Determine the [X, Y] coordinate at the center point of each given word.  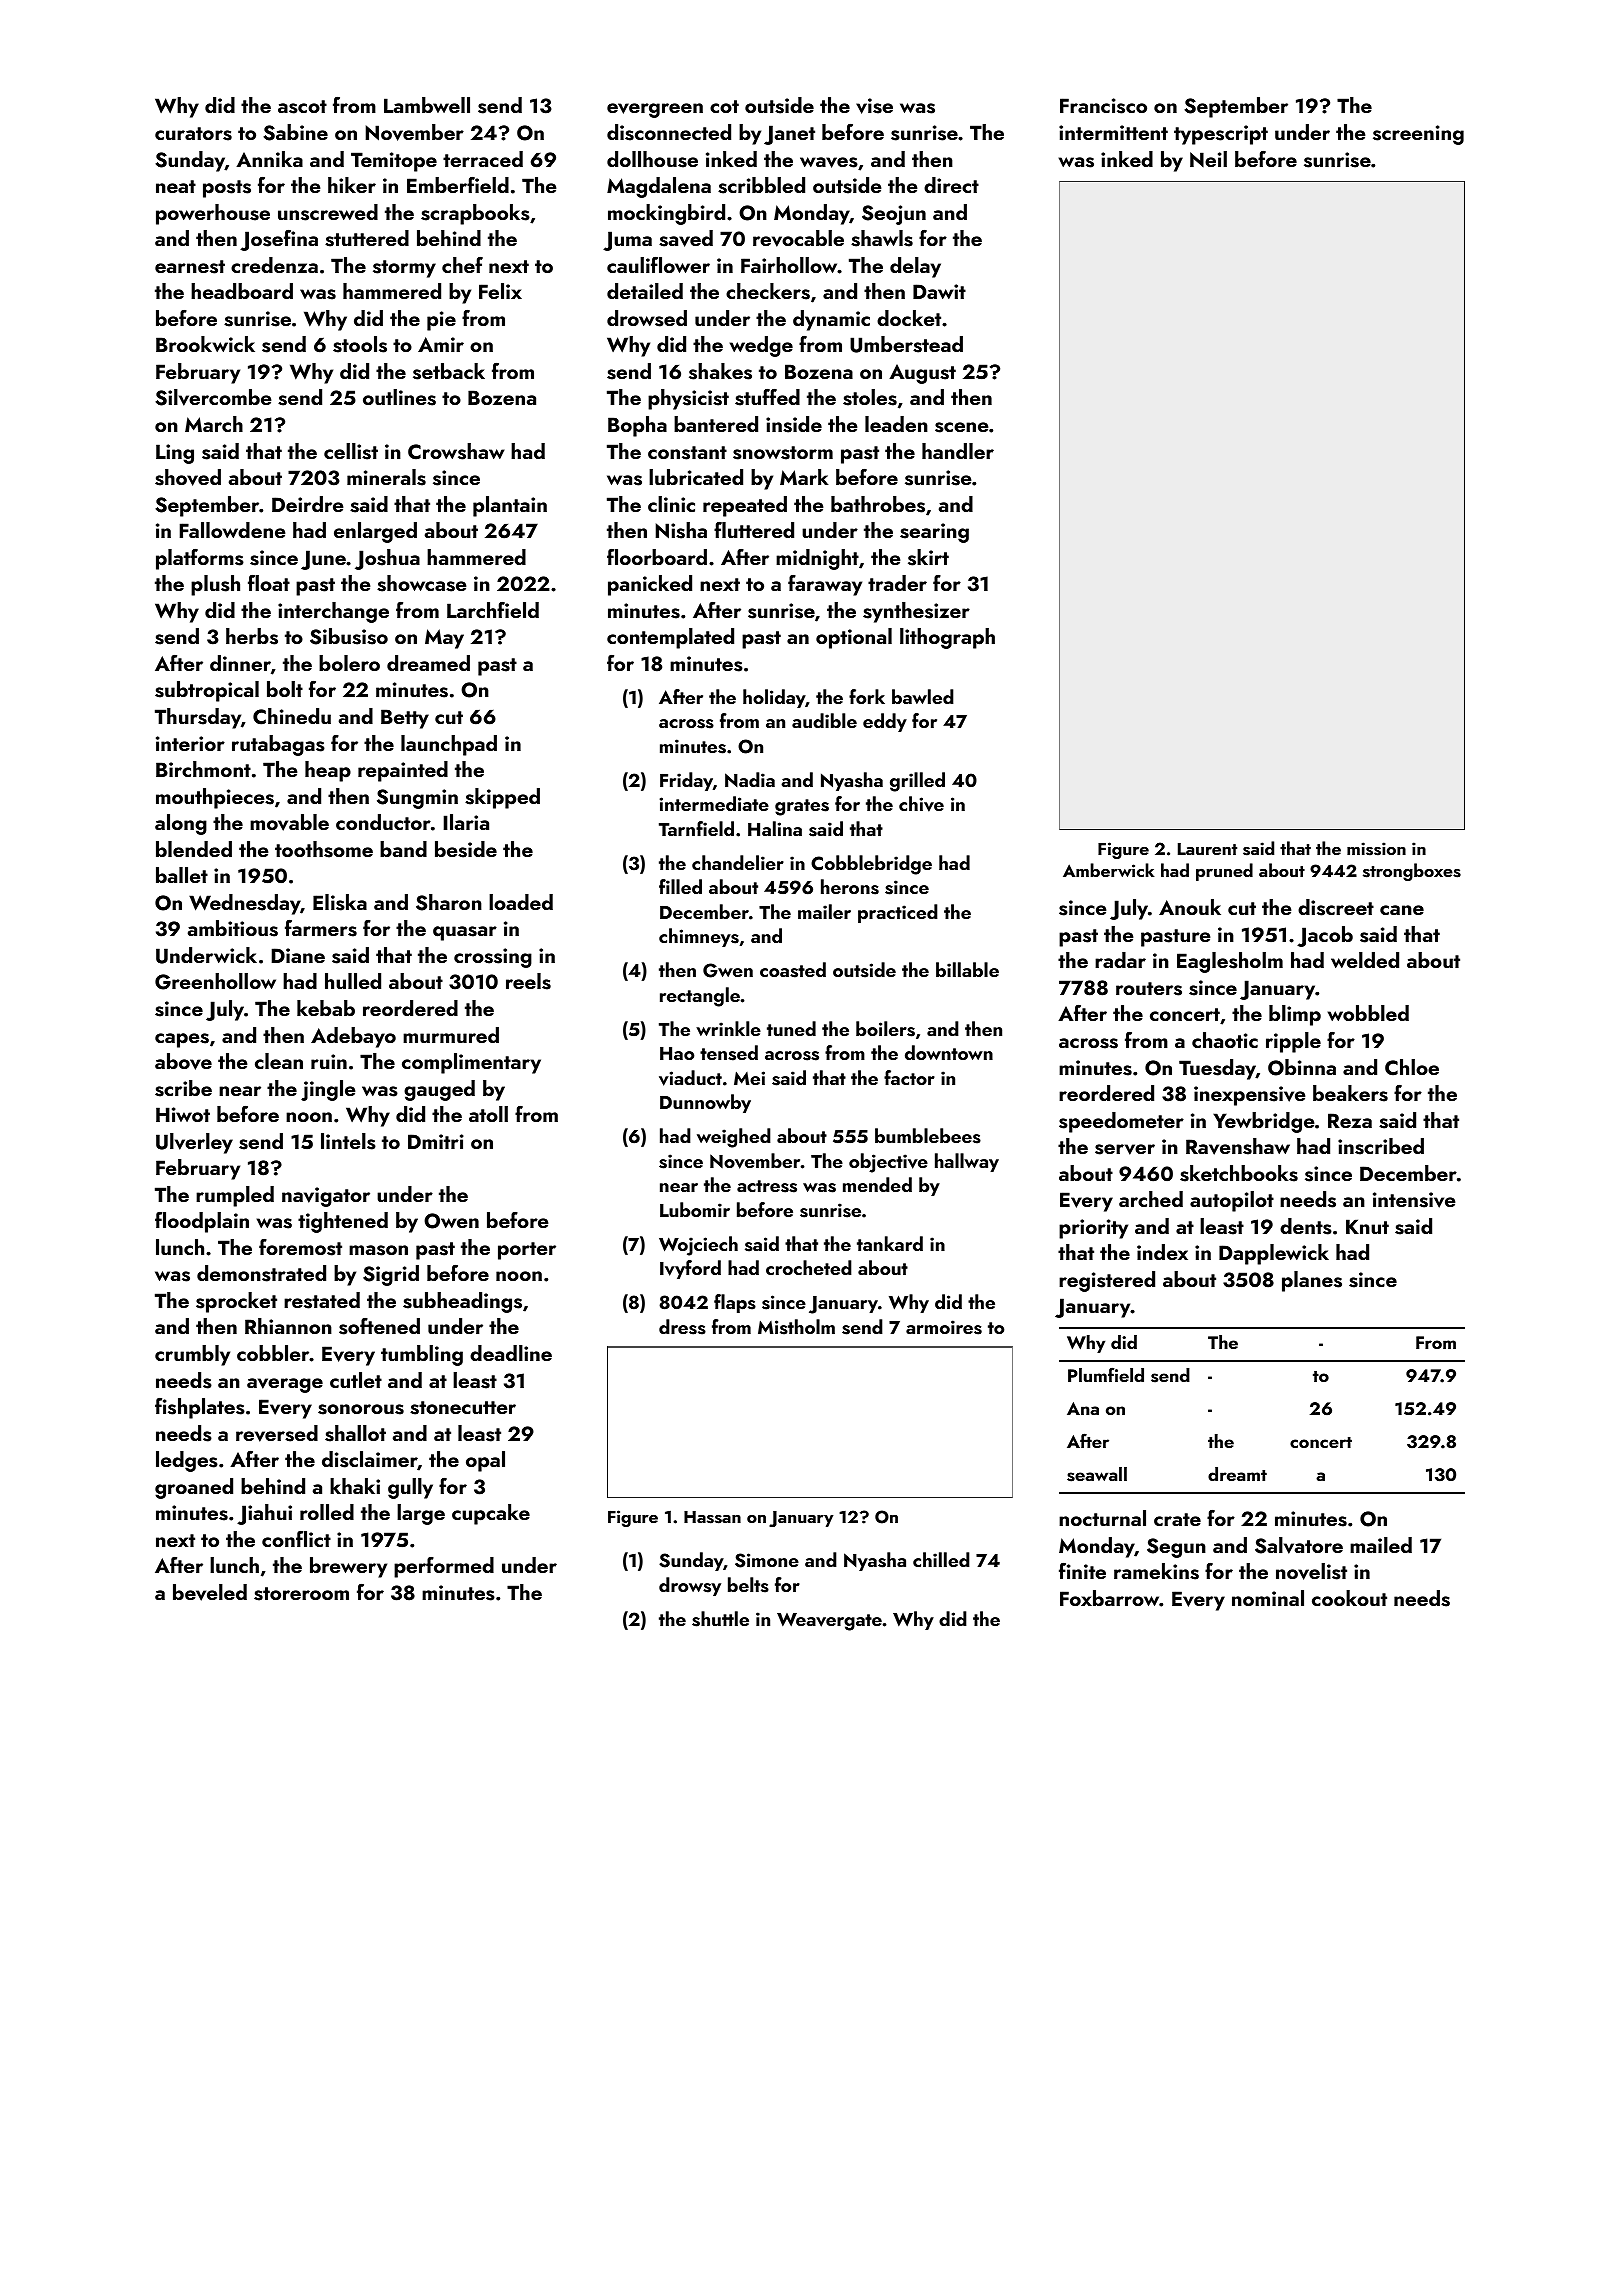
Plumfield [1106, 1374]
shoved [188, 477]
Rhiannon [288, 1326]
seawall [1097, 1474]
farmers [321, 928]
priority [1093, 1229]
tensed [729, 1053]
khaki [355, 1486]
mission [1376, 849]
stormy [404, 269]
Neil [1208, 159]
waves [829, 162]
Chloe [1412, 1067]
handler [958, 451]
